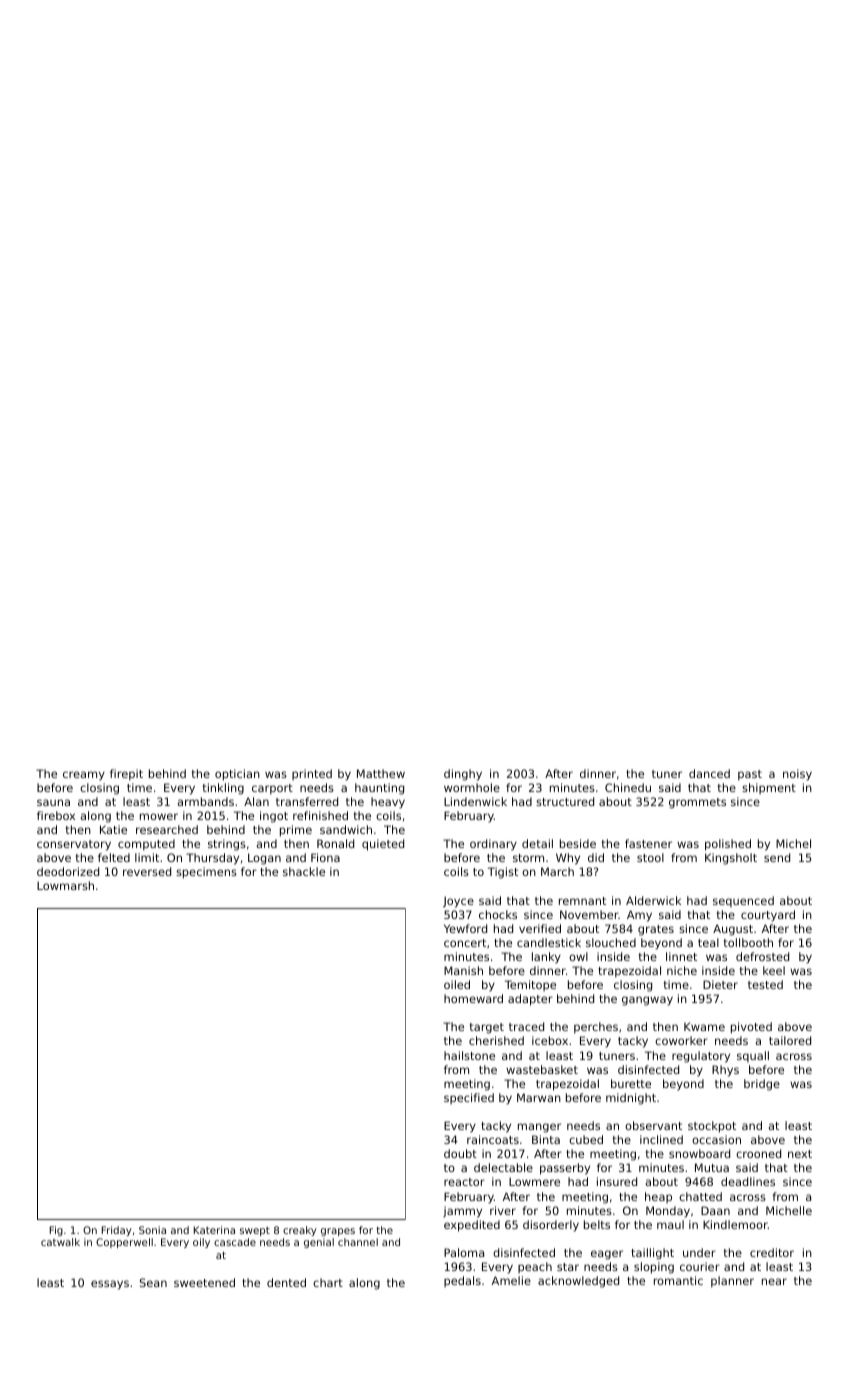 This screenshot has width=849, height=1400. I want to click on specified, so click(469, 1098).
